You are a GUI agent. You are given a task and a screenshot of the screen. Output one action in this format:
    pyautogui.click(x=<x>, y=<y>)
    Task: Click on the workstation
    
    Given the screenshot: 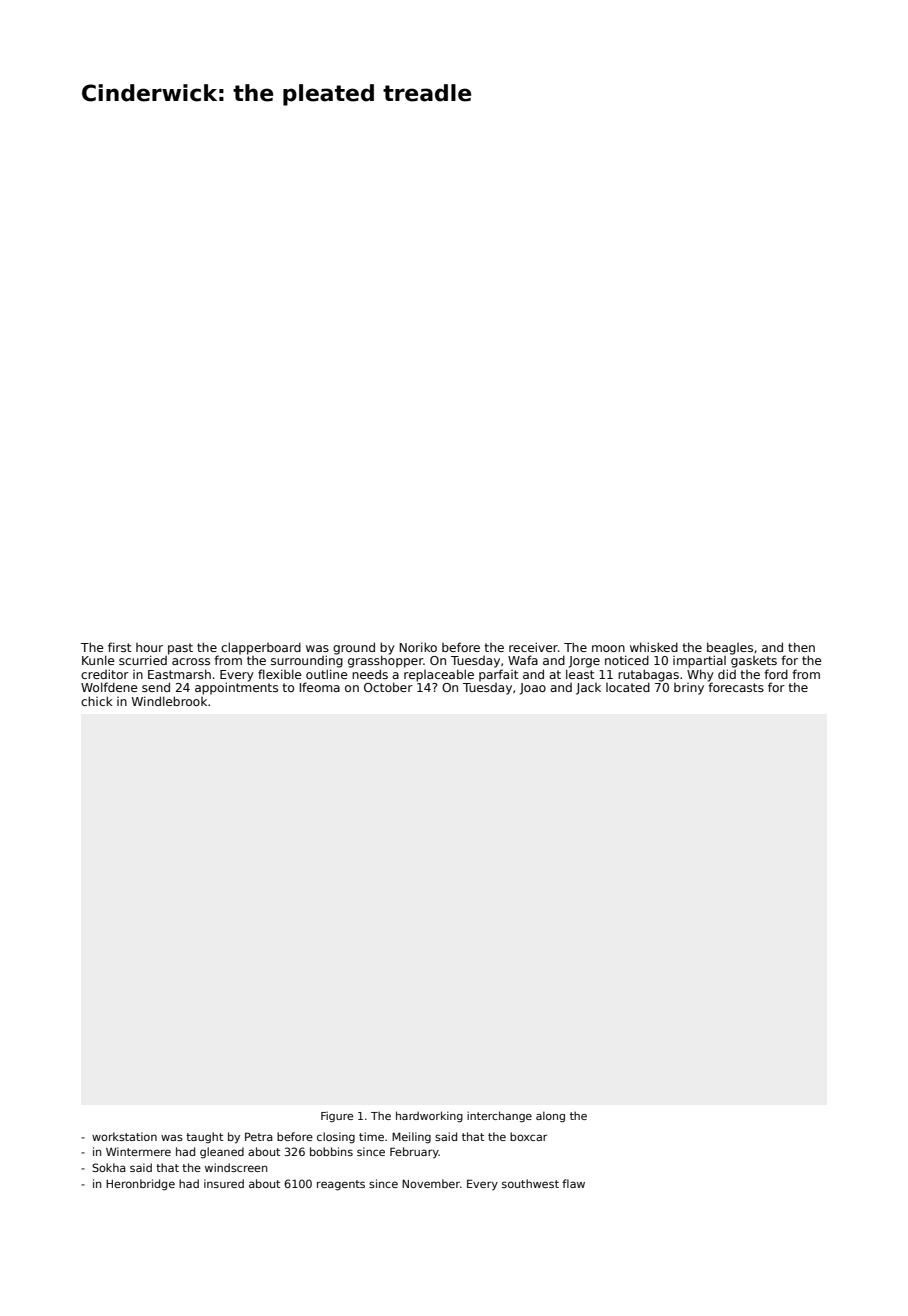 What is the action you would take?
    pyautogui.click(x=124, y=1136)
